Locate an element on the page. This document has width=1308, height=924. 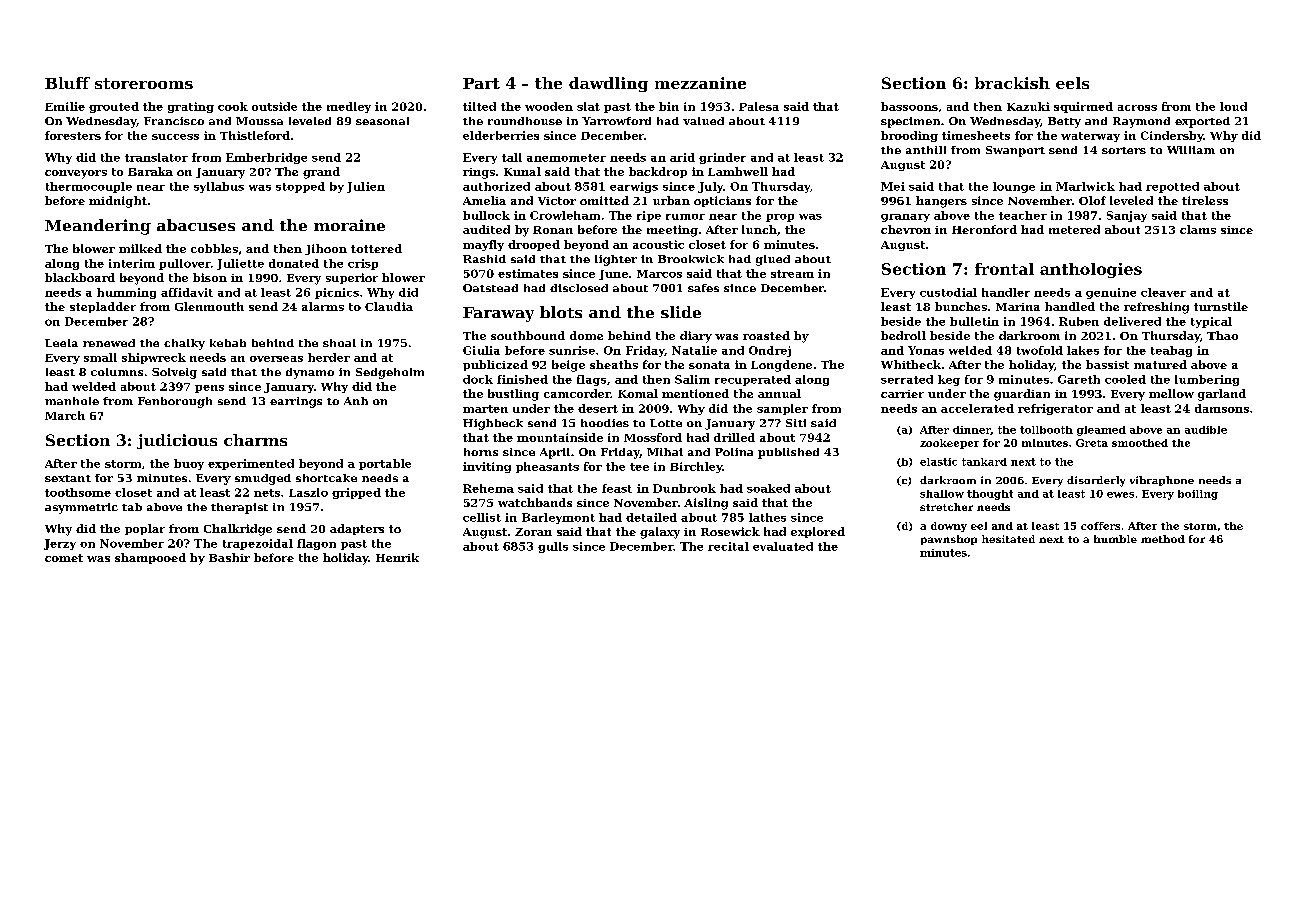
tee is located at coordinates (639, 467).
